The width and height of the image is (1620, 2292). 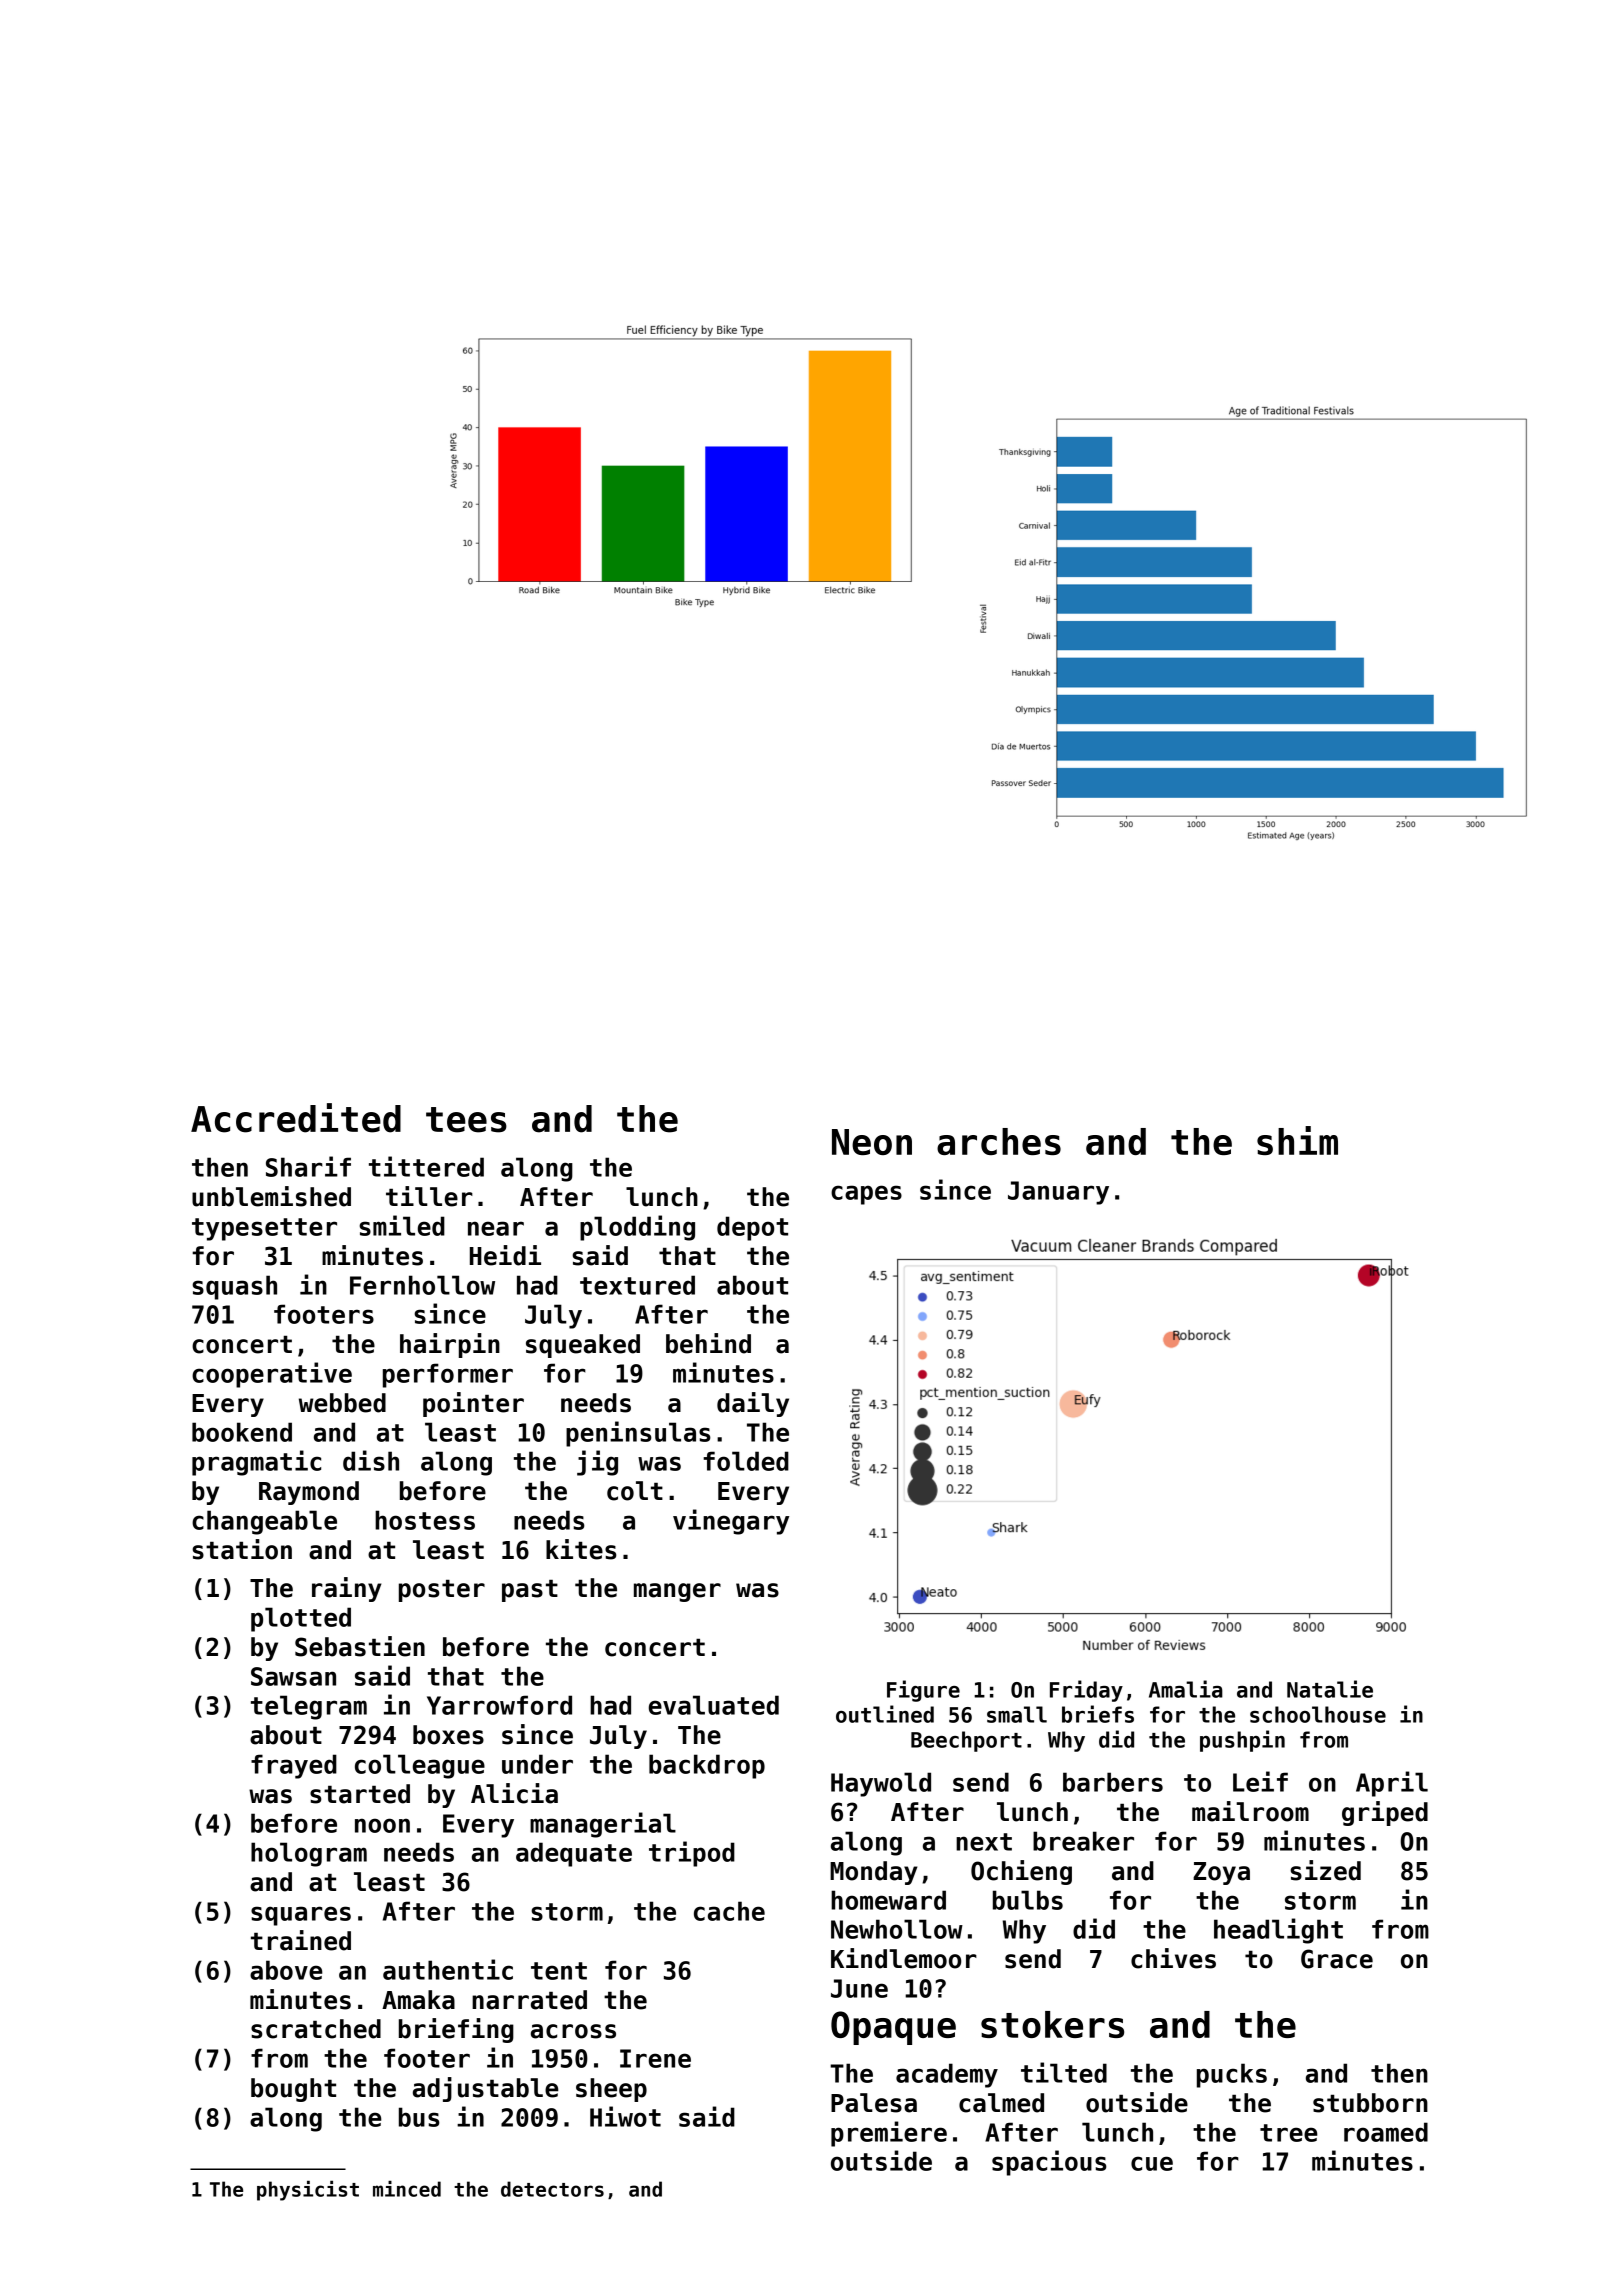 What do you see at coordinates (272, 1375) in the image?
I see `cooperative` at bounding box center [272, 1375].
